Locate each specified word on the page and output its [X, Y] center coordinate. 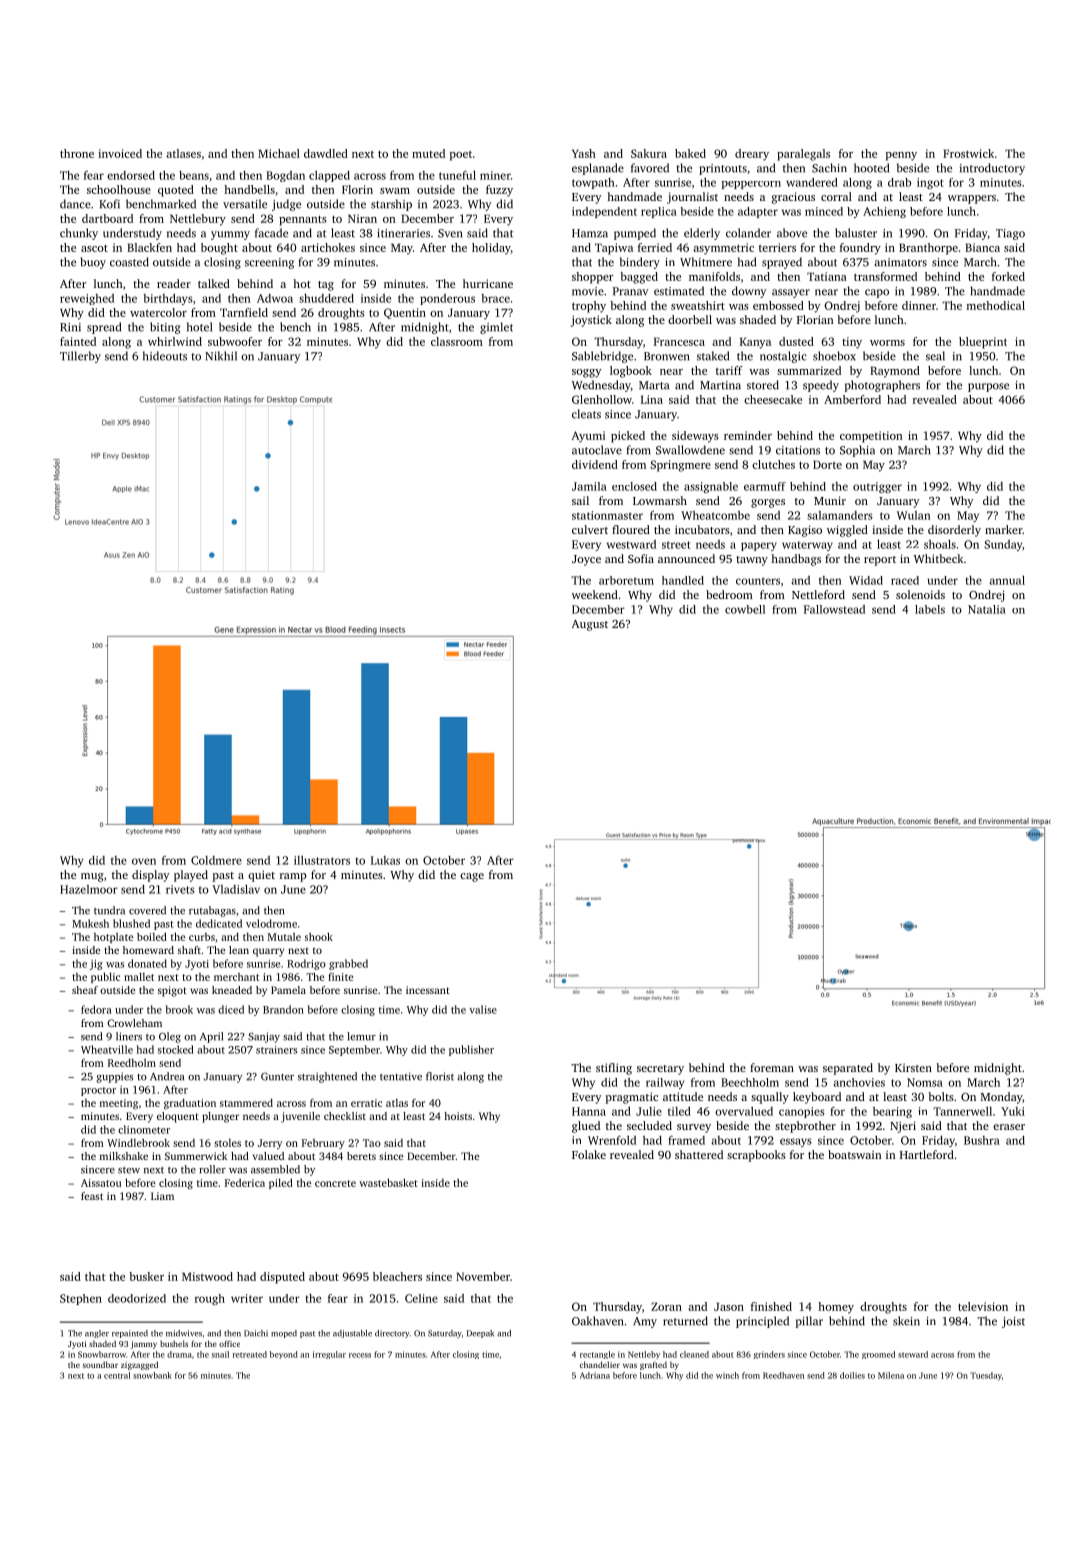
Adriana [595, 1375]
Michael [279, 153]
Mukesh [90, 923]
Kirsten [913, 1067]
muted [428, 153]
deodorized [137, 1298]
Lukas [385, 860]
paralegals [803, 155]
